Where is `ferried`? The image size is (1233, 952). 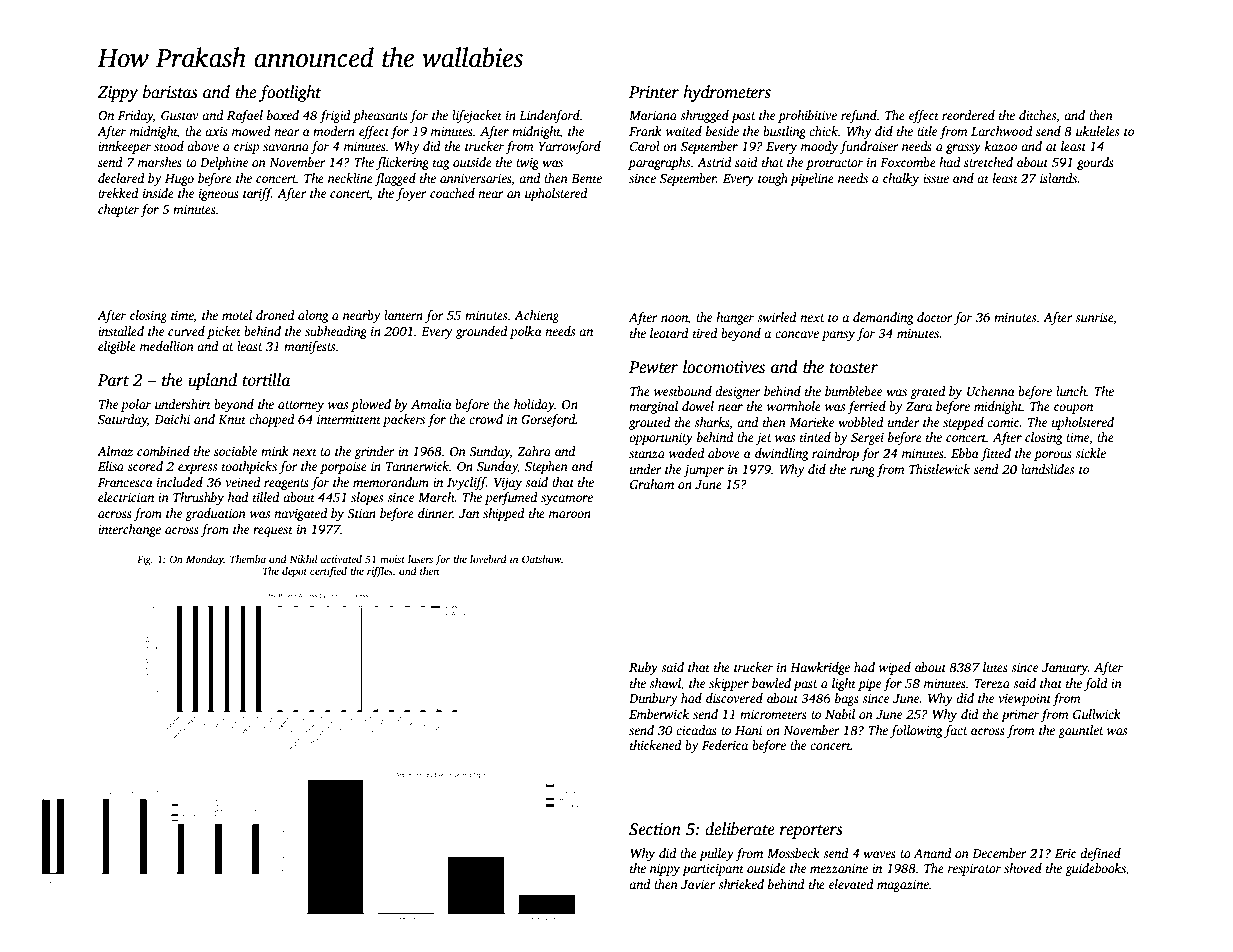
ferried is located at coordinates (866, 407).
